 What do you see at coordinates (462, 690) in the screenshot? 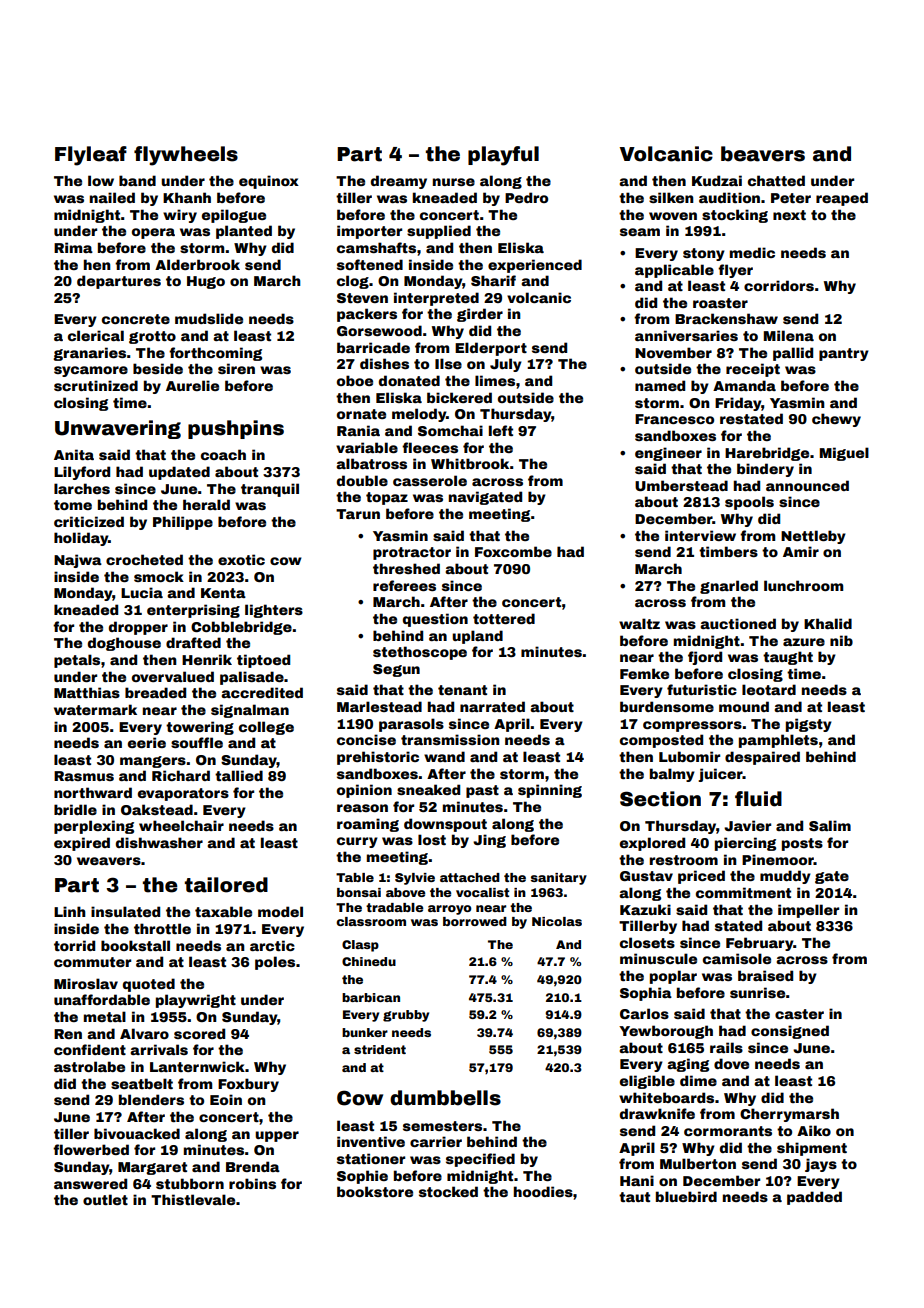
I see `tenant` at bounding box center [462, 690].
